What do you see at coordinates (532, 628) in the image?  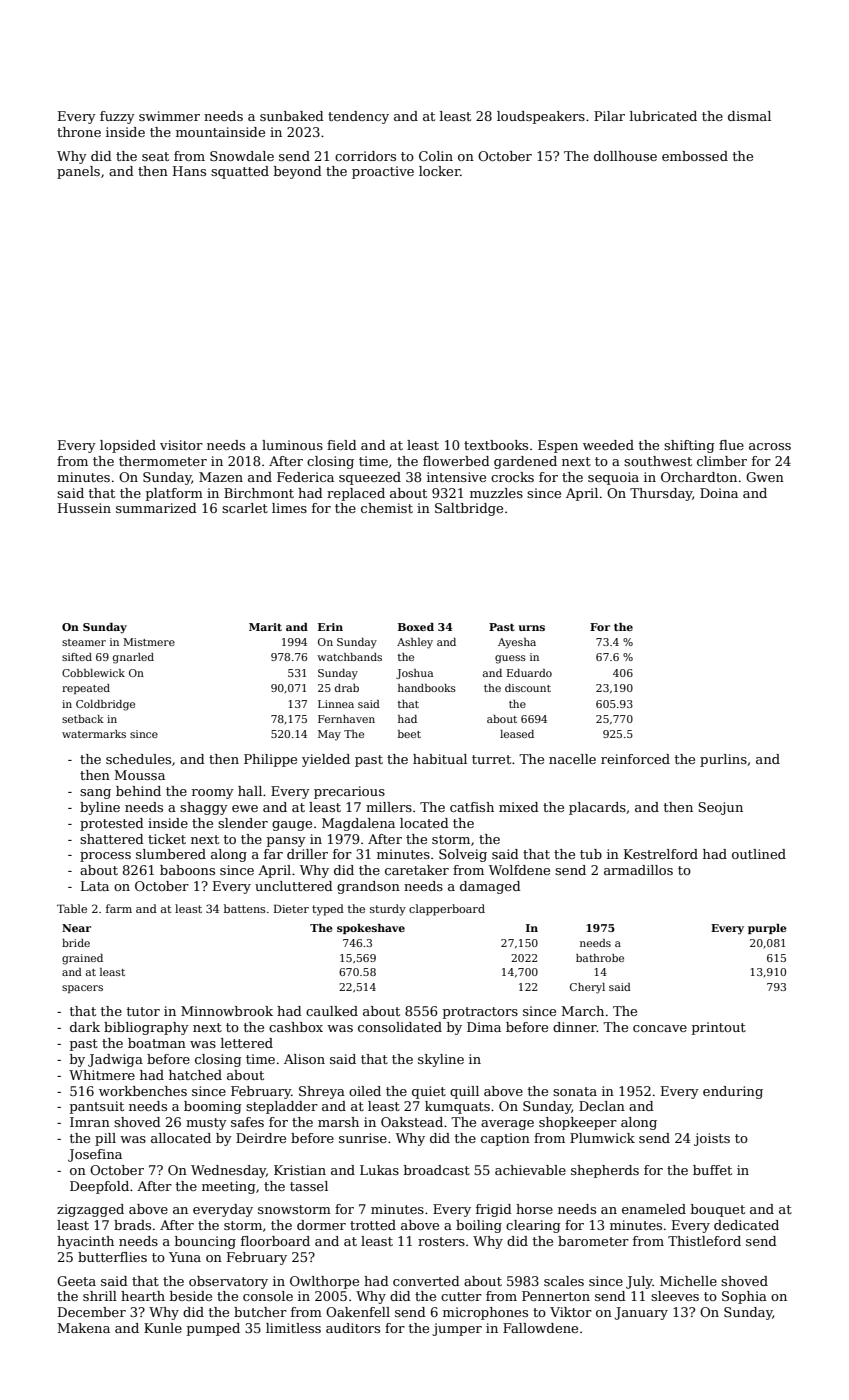 I see `urns` at bounding box center [532, 628].
